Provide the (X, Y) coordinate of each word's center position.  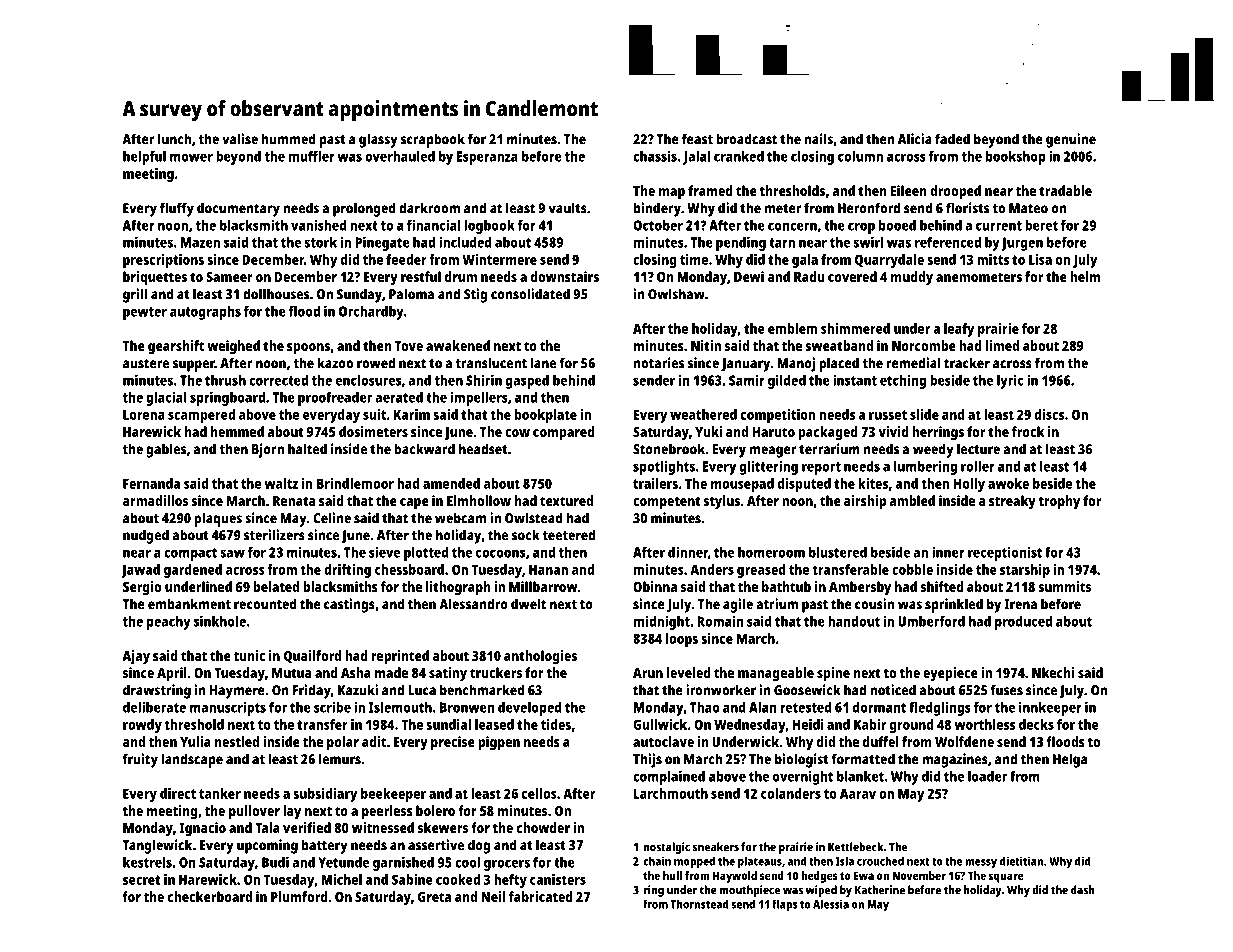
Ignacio (202, 829)
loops (682, 640)
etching (903, 381)
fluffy (177, 209)
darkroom (429, 208)
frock (1028, 431)
